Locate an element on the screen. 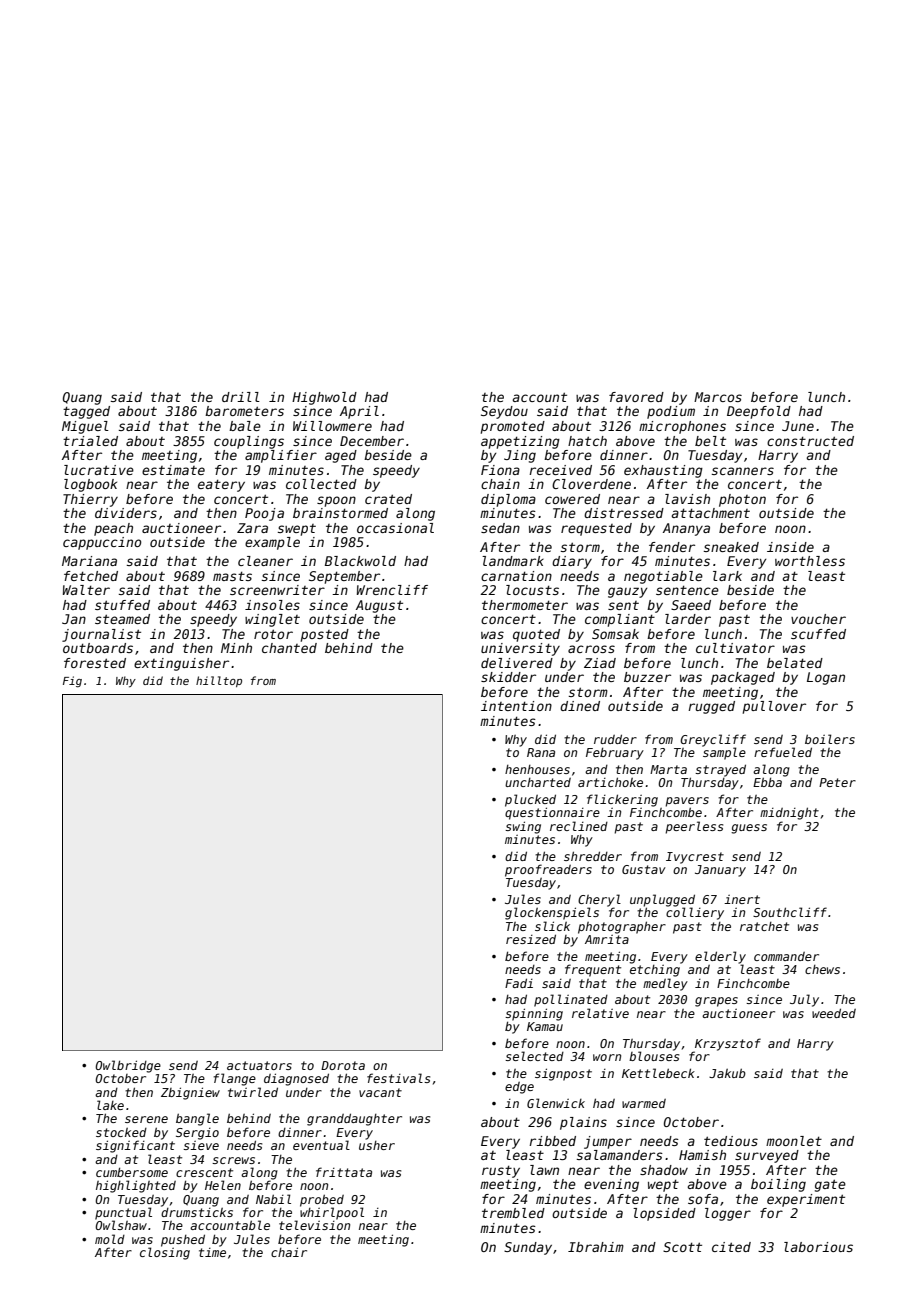 The height and width of the screenshot is (1308, 924). Seydou is located at coordinates (504, 412).
